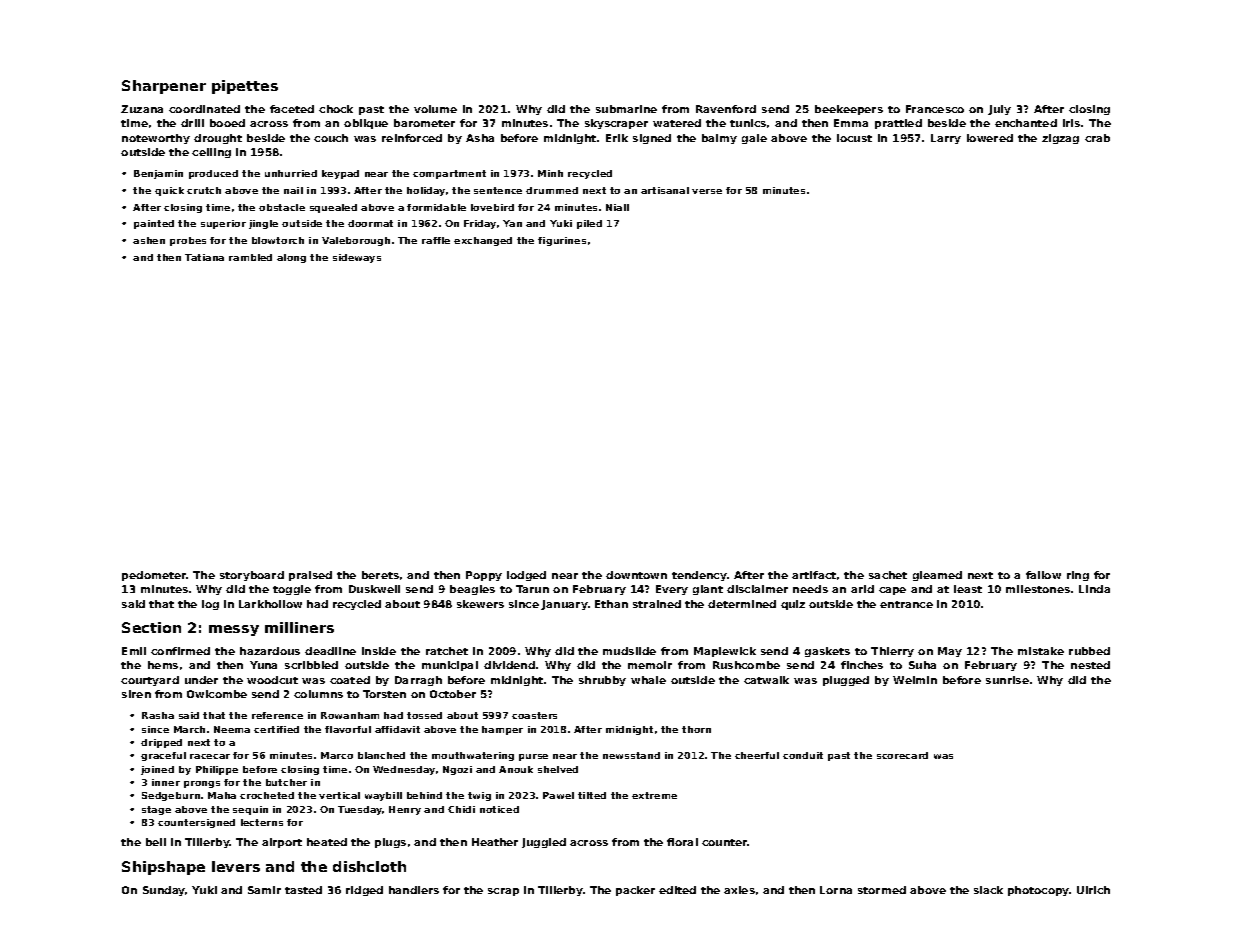 The image size is (1233, 952). Describe the element at coordinates (250, 257) in the page. I see `rambled` at that location.
